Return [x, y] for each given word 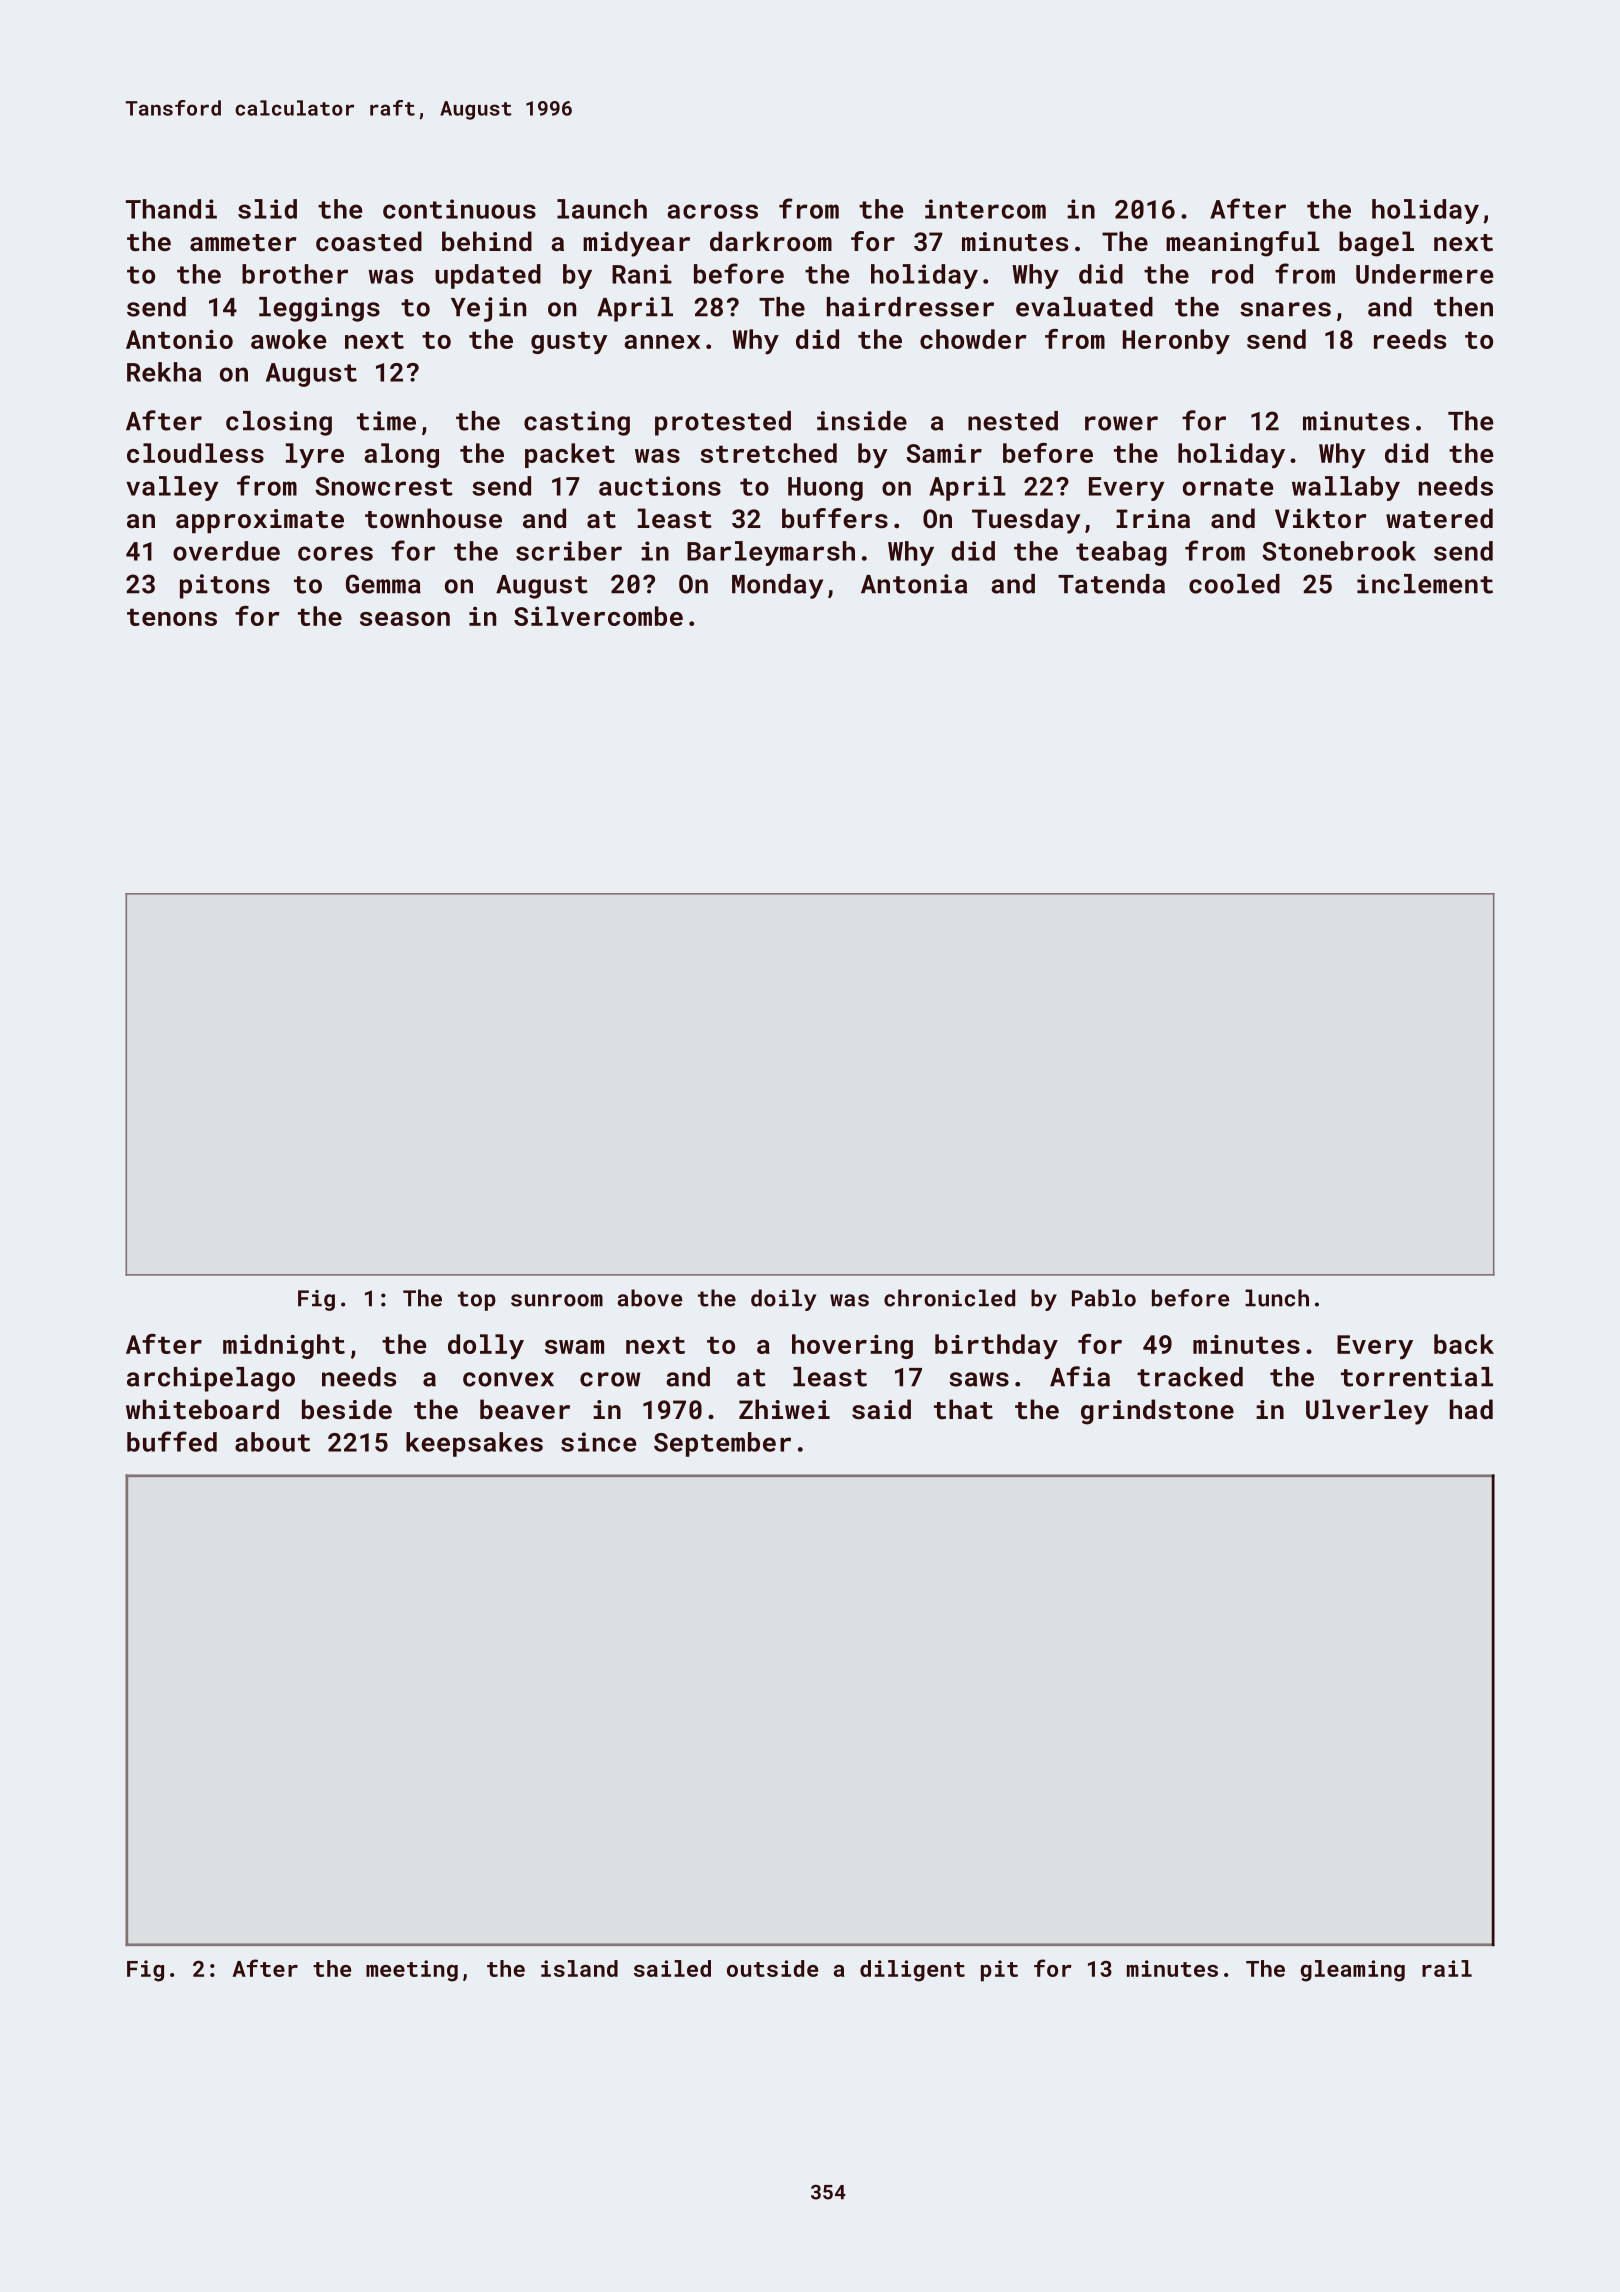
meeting [412, 1971]
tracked [1190, 1377]
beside [347, 1409]
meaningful [1243, 244]
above [650, 1298]
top [477, 1301]
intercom [985, 209]
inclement [1425, 584]
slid [267, 209]
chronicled [949, 1298]
